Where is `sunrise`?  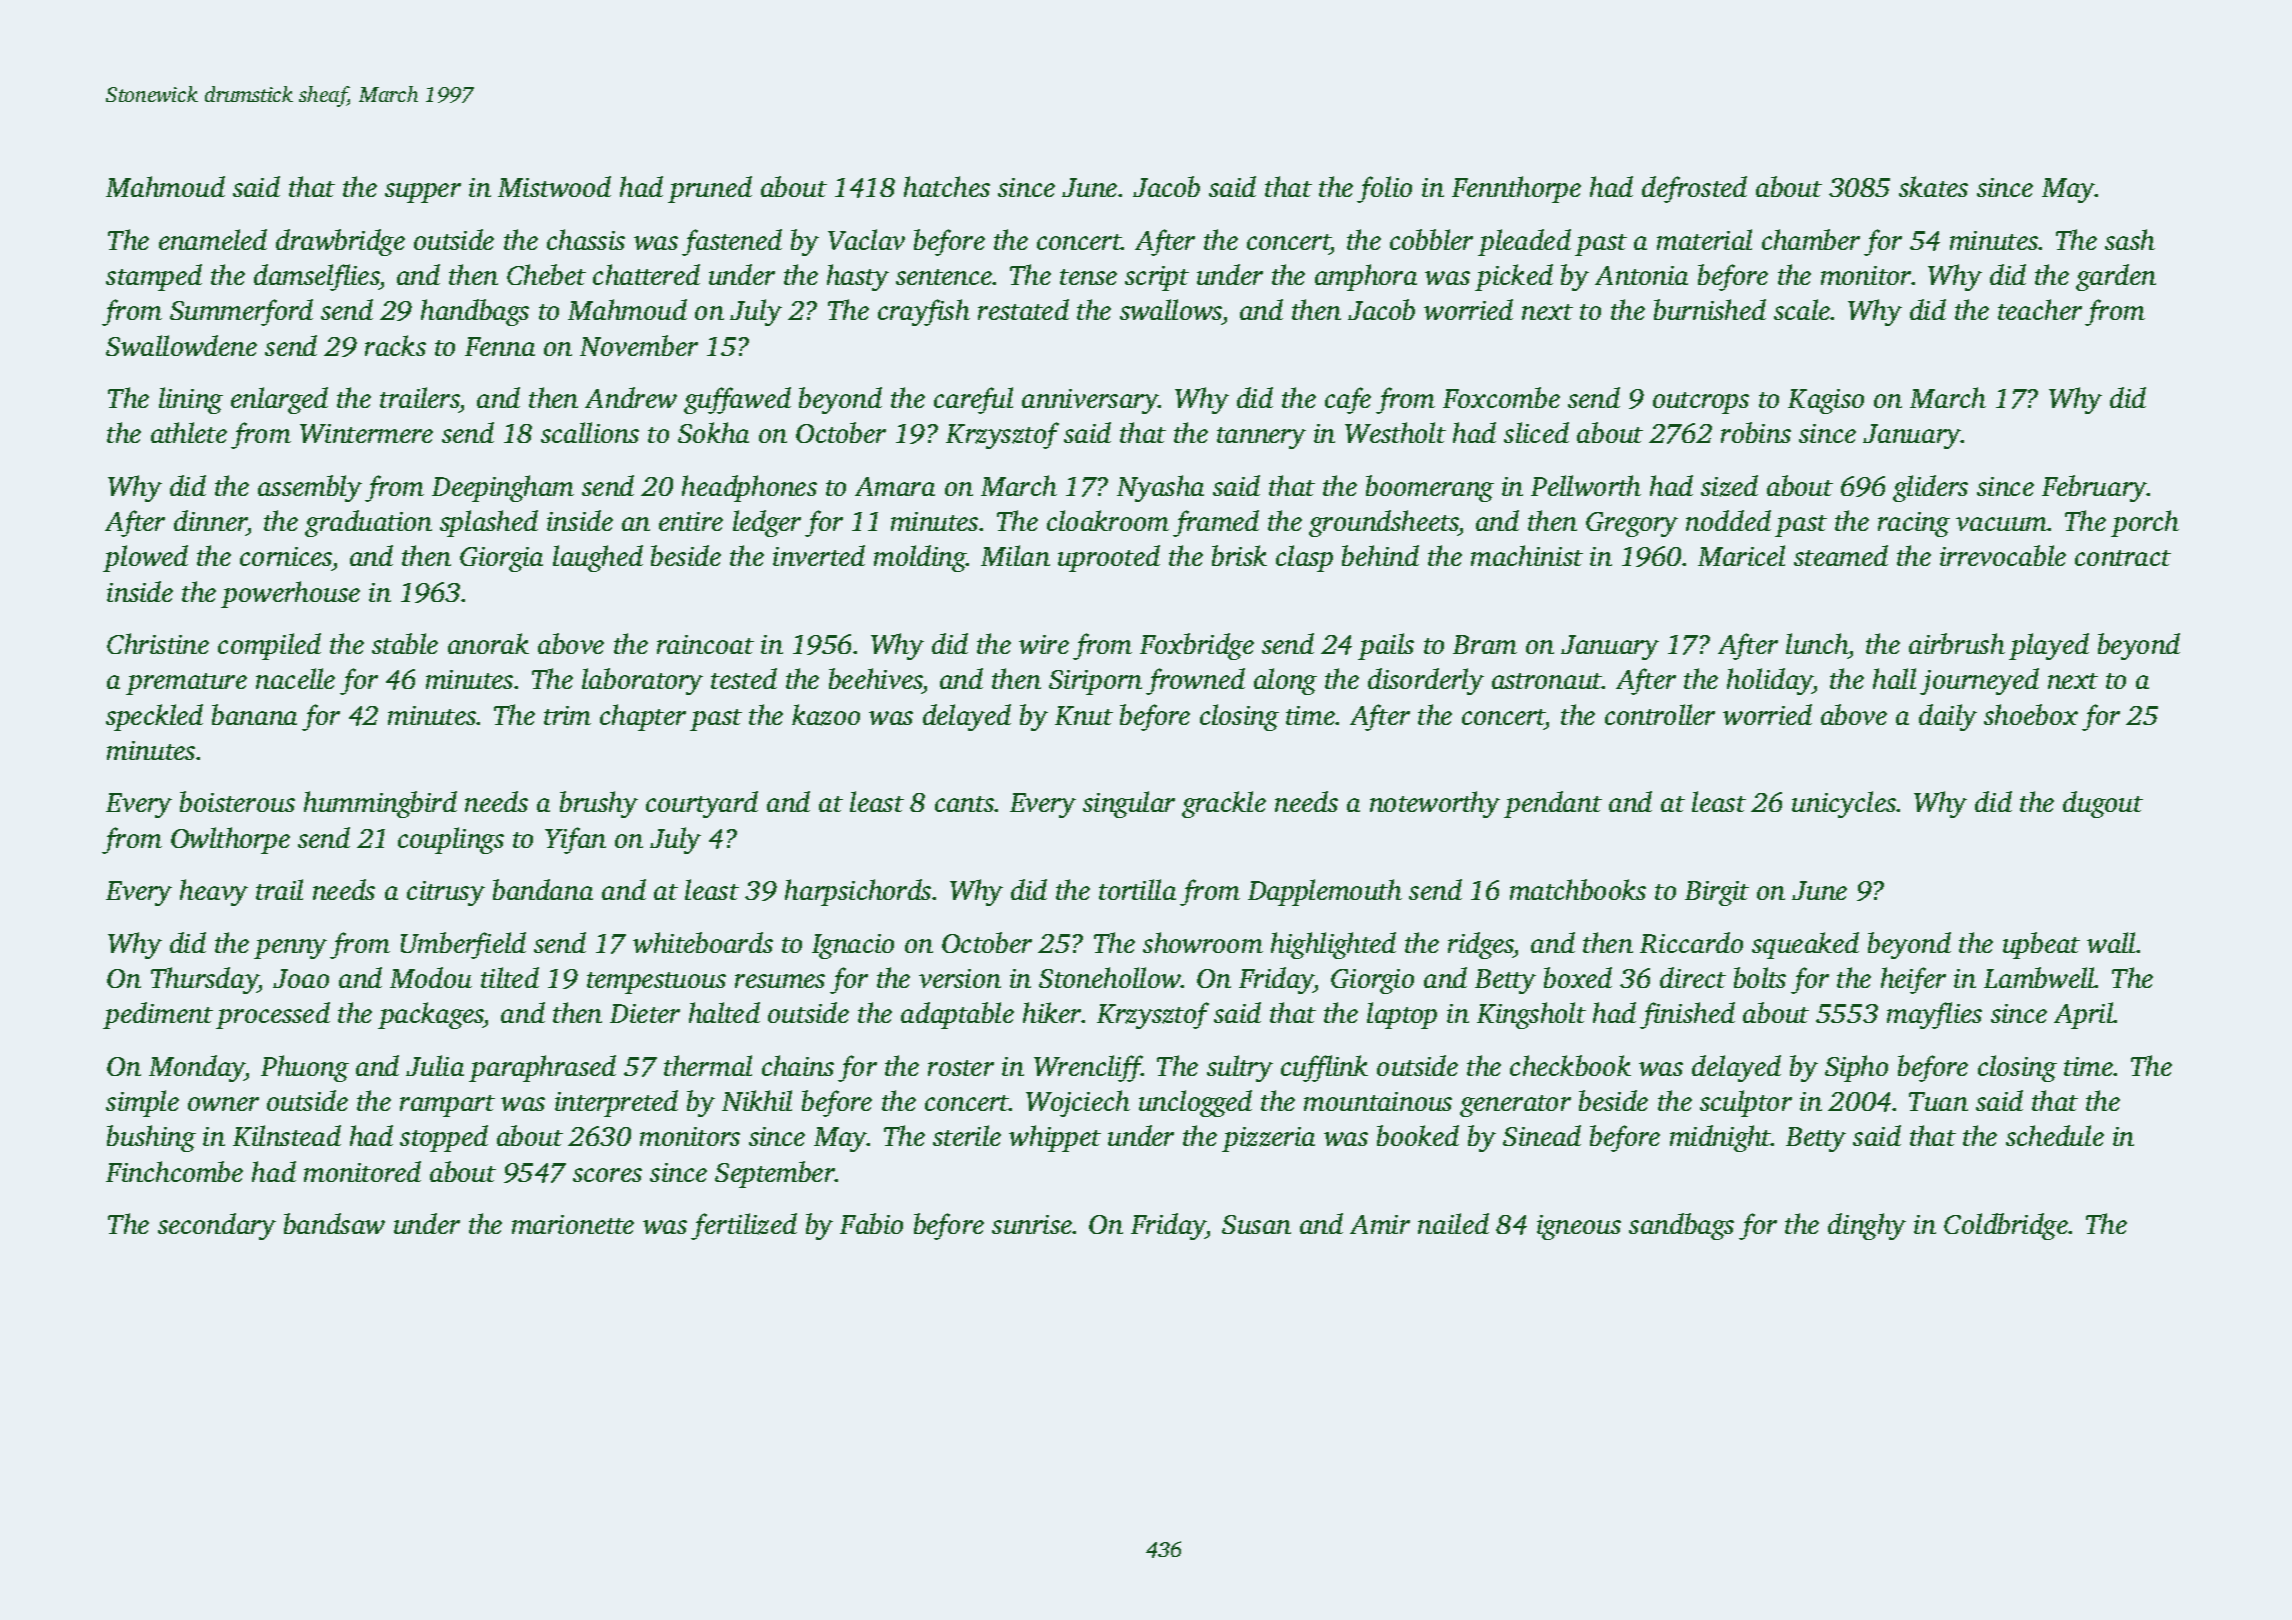 sunrise is located at coordinates (1032, 1224).
